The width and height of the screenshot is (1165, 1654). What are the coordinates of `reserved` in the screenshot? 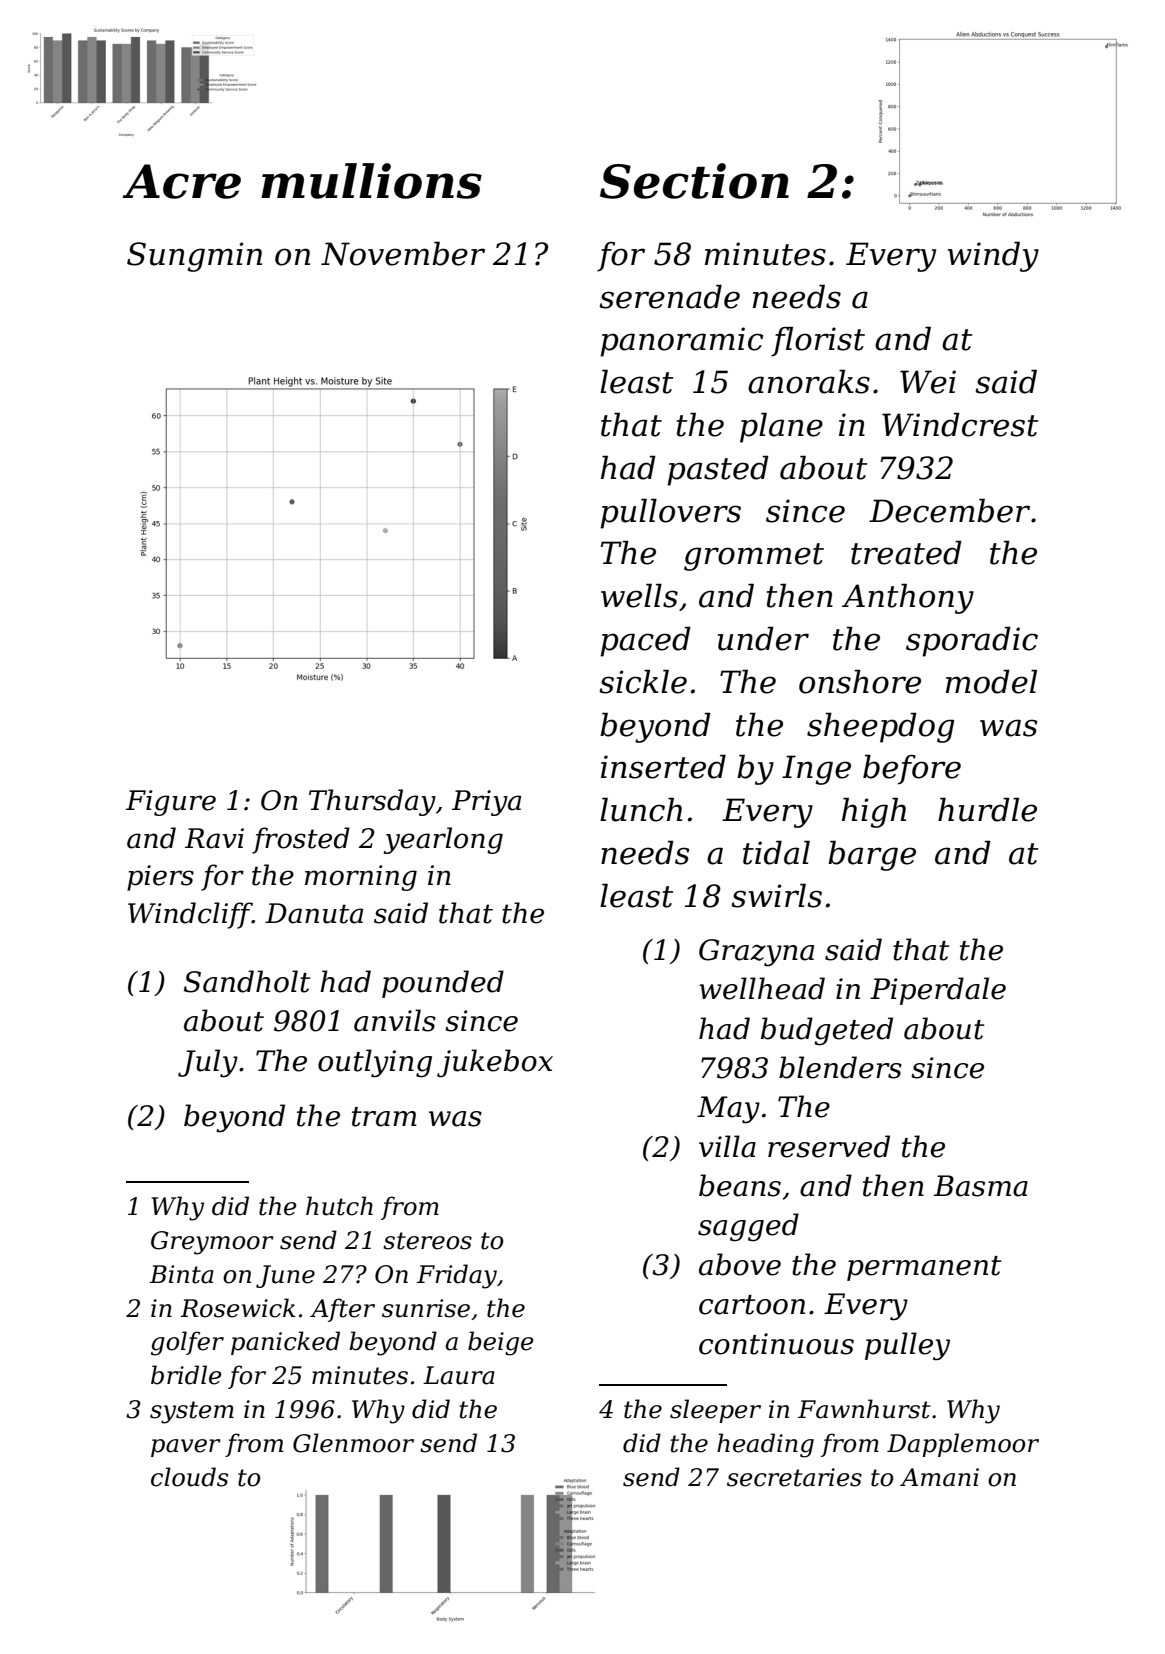 It's located at (829, 1146).
